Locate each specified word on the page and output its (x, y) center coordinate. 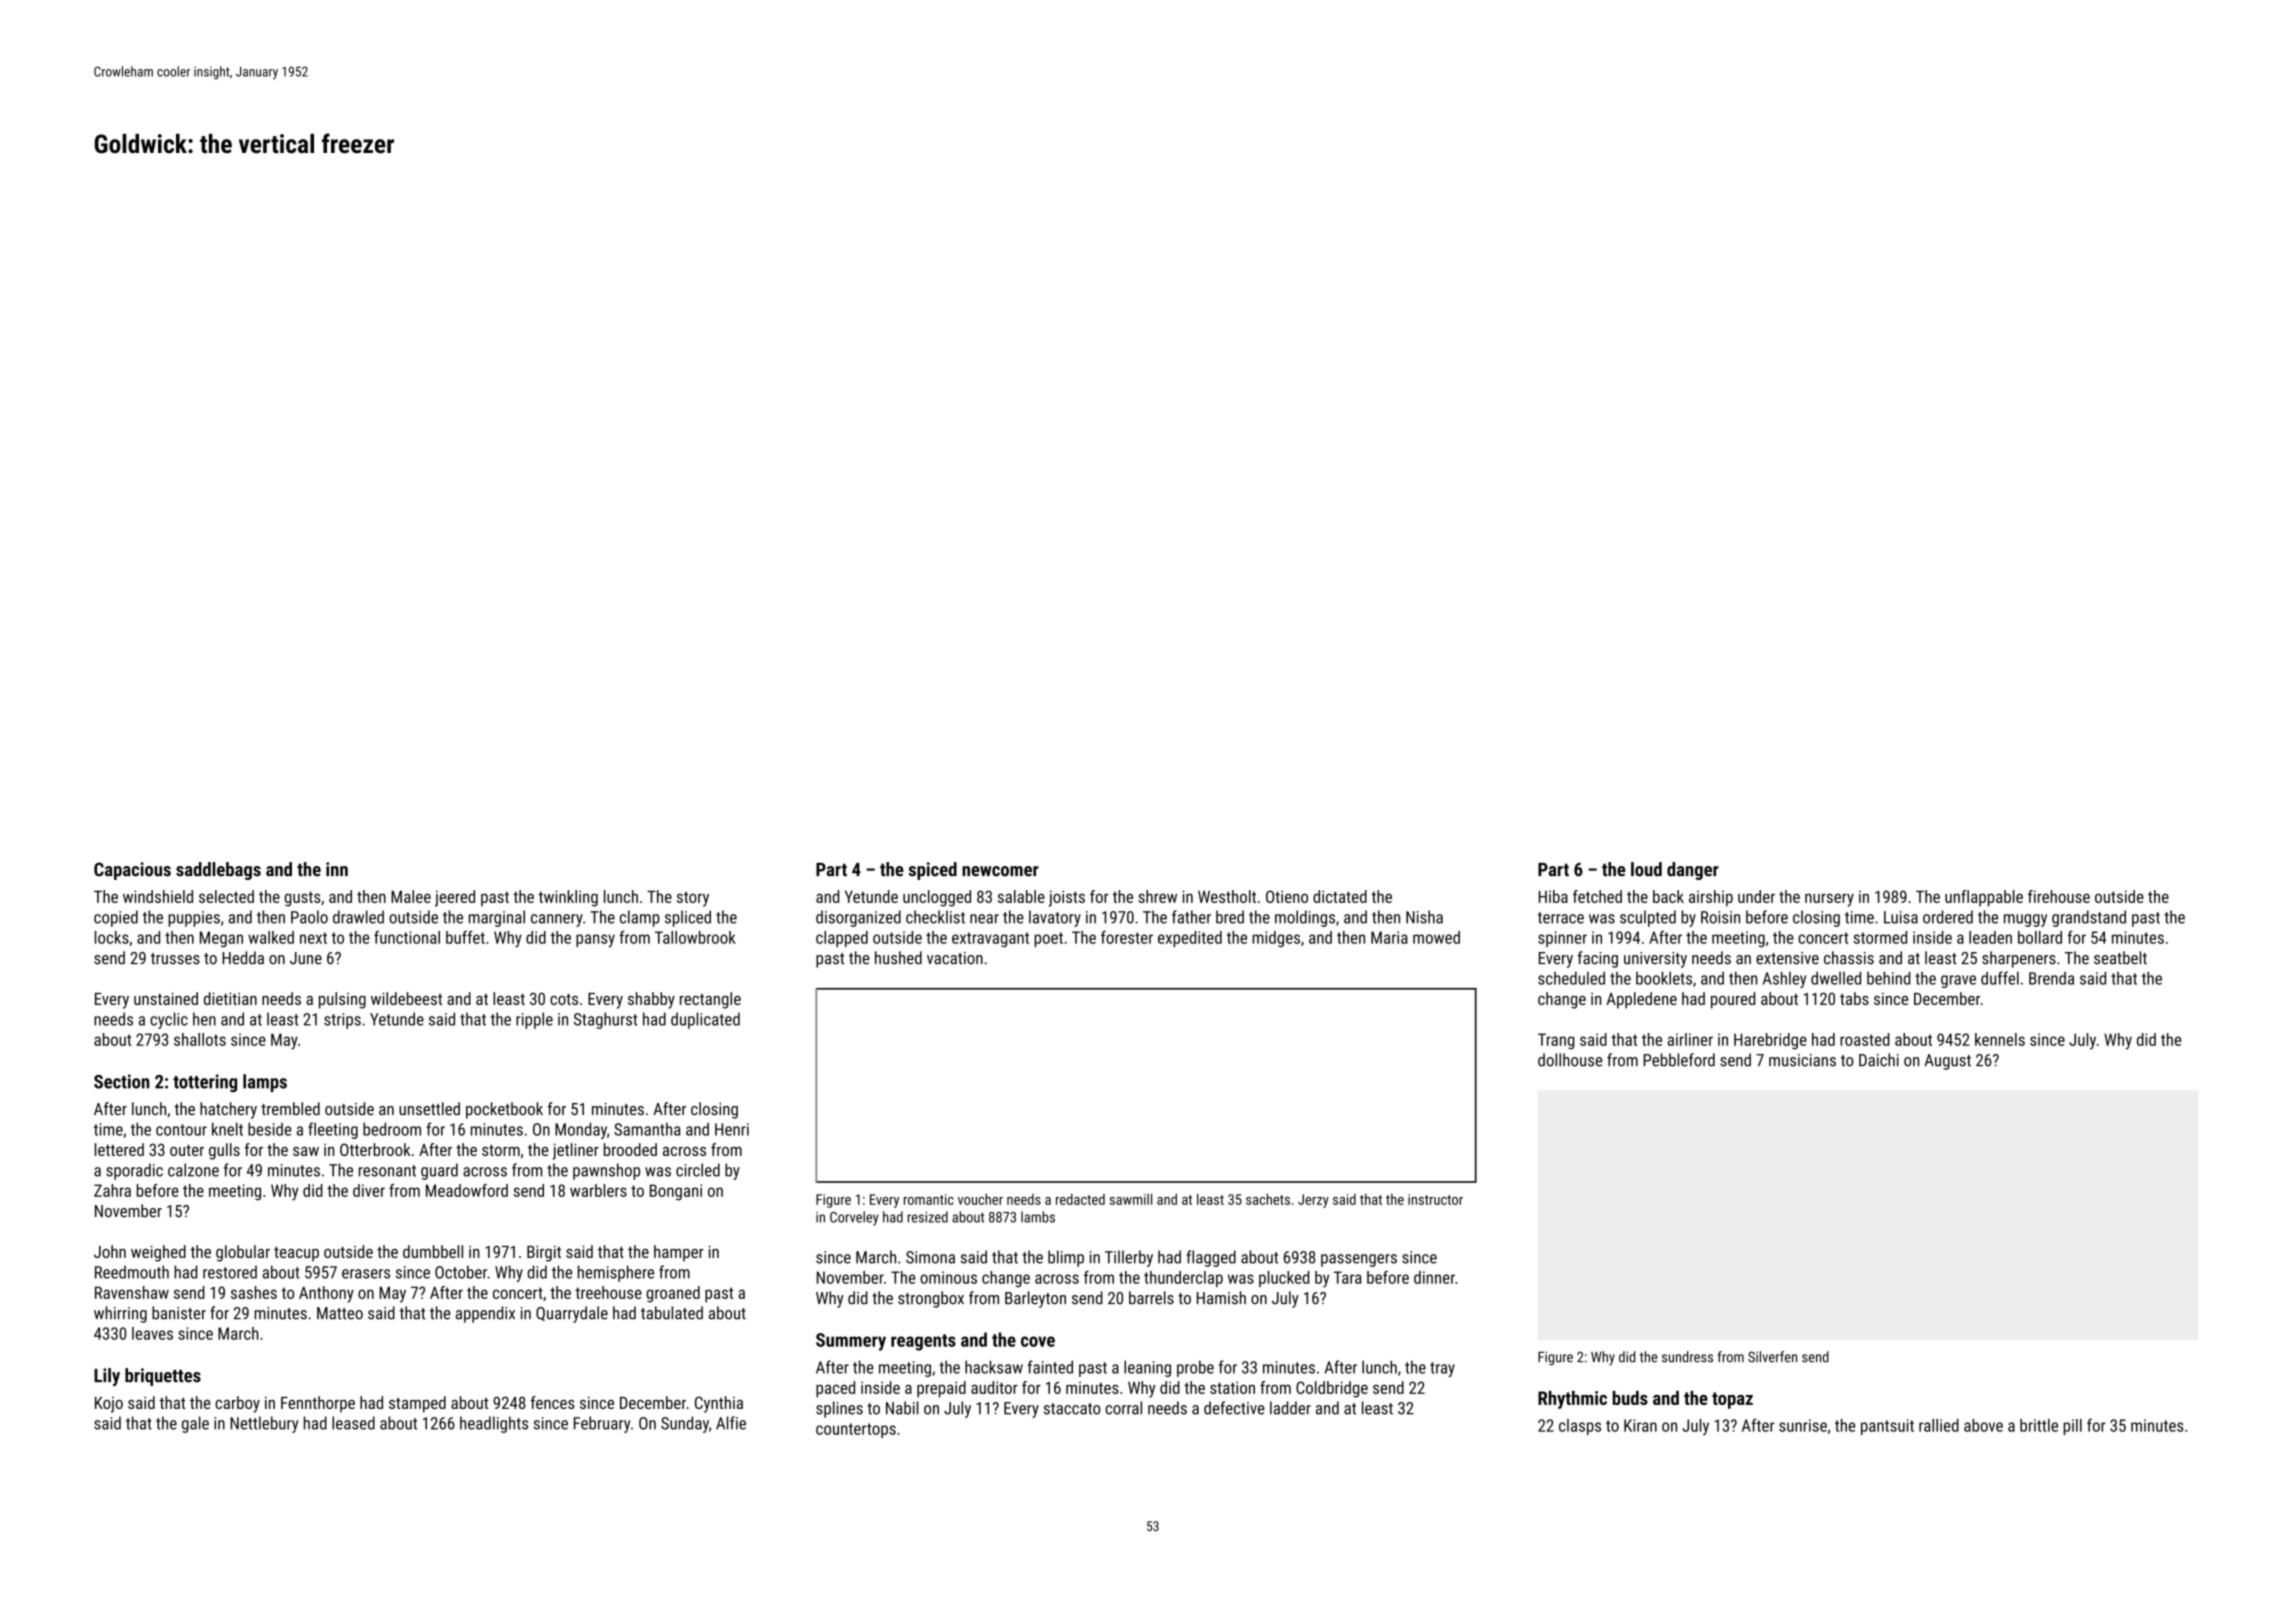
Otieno (1287, 896)
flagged (1211, 1258)
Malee (411, 896)
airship (1711, 898)
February (602, 1424)
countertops (856, 1430)
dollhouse (1570, 1060)
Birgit (544, 1253)
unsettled (429, 1108)
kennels (2000, 1039)
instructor (1435, 1199)
